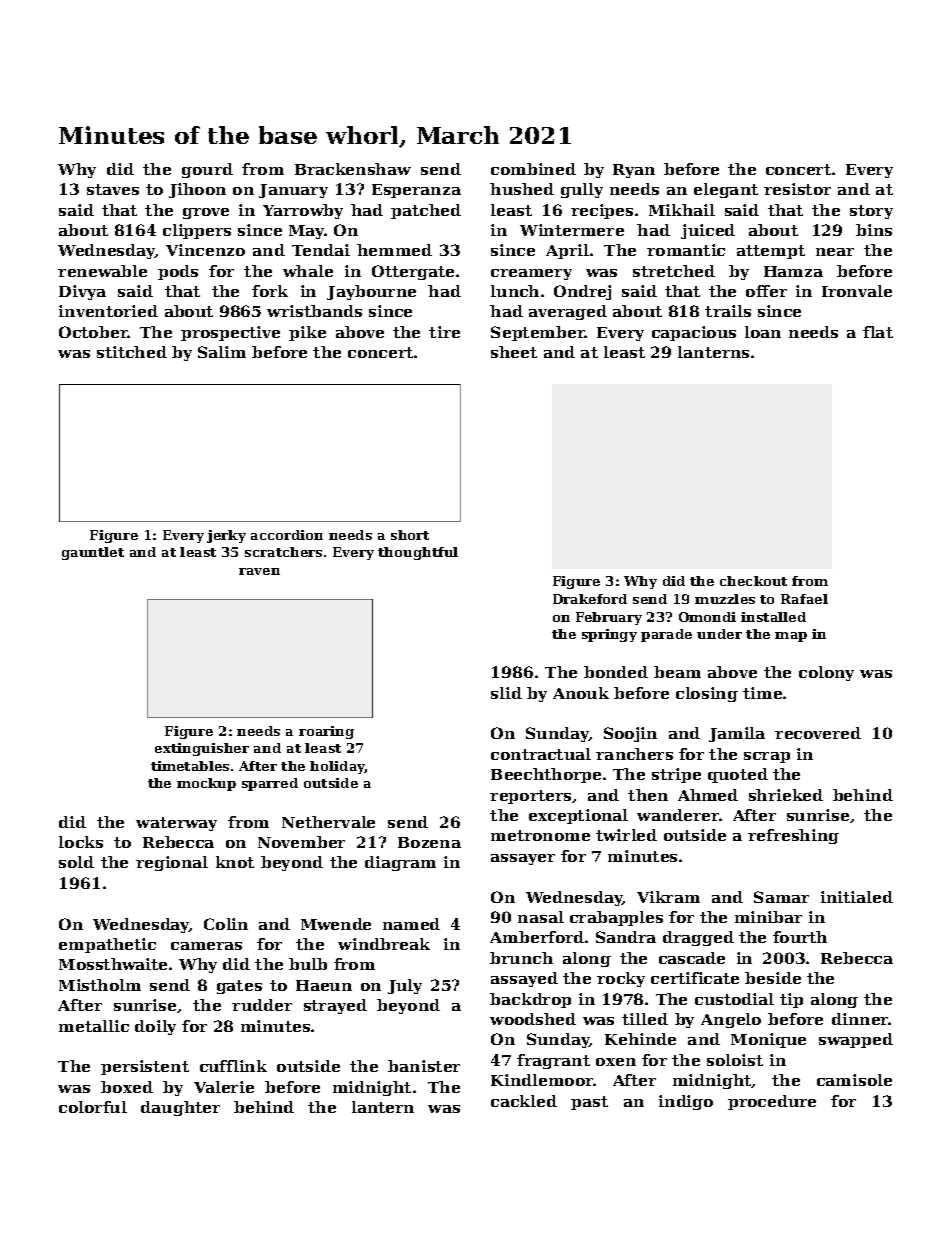 The width and height of the screenshot is (952, 1233). What do you see at coordinates (326, 732) in the screenshot?
I see `roaring` at bounding box center [326, 732].
